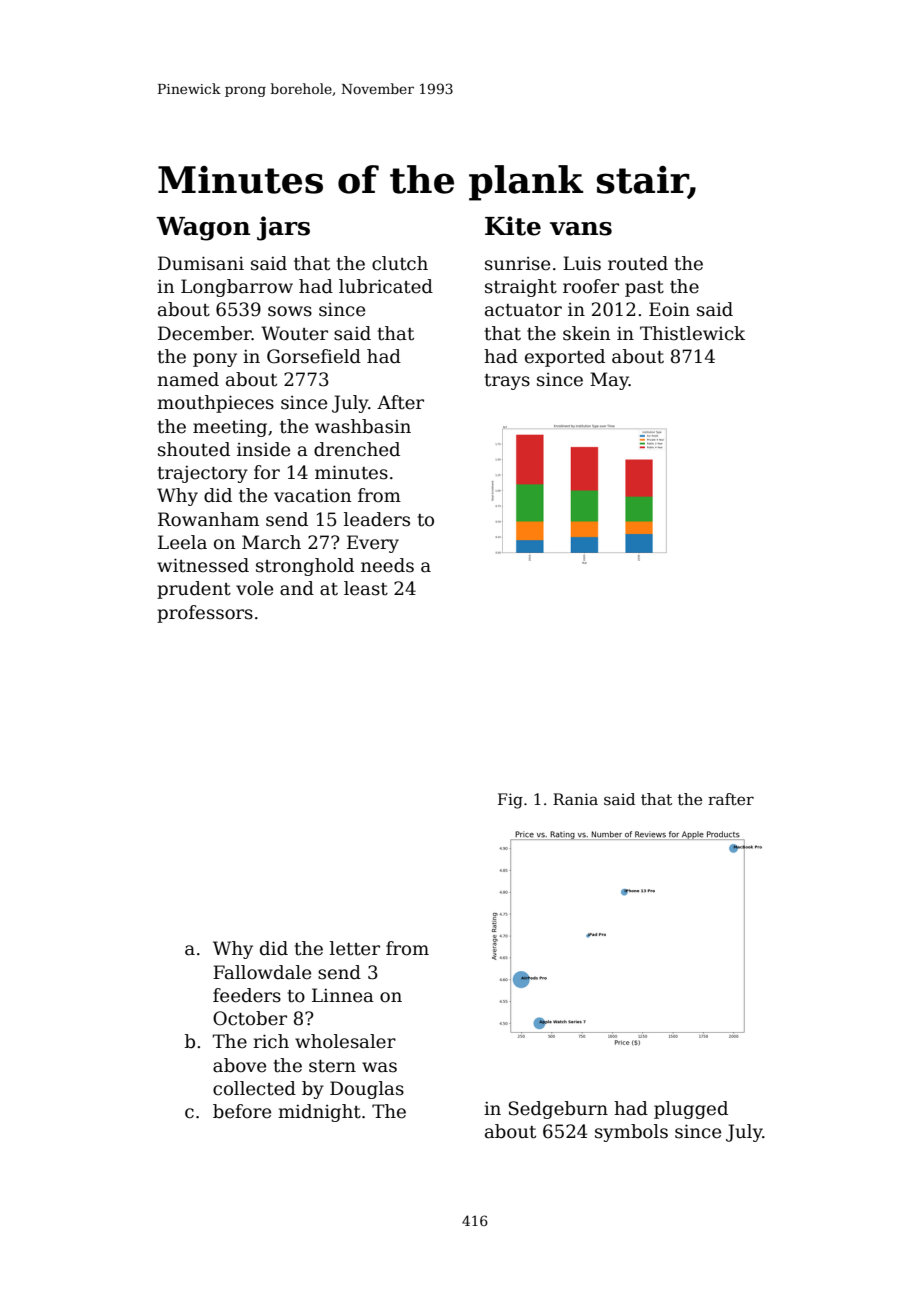 The height and width of the screenshot is (1311, 924). I want to click on Kite, so click(513, 226).
